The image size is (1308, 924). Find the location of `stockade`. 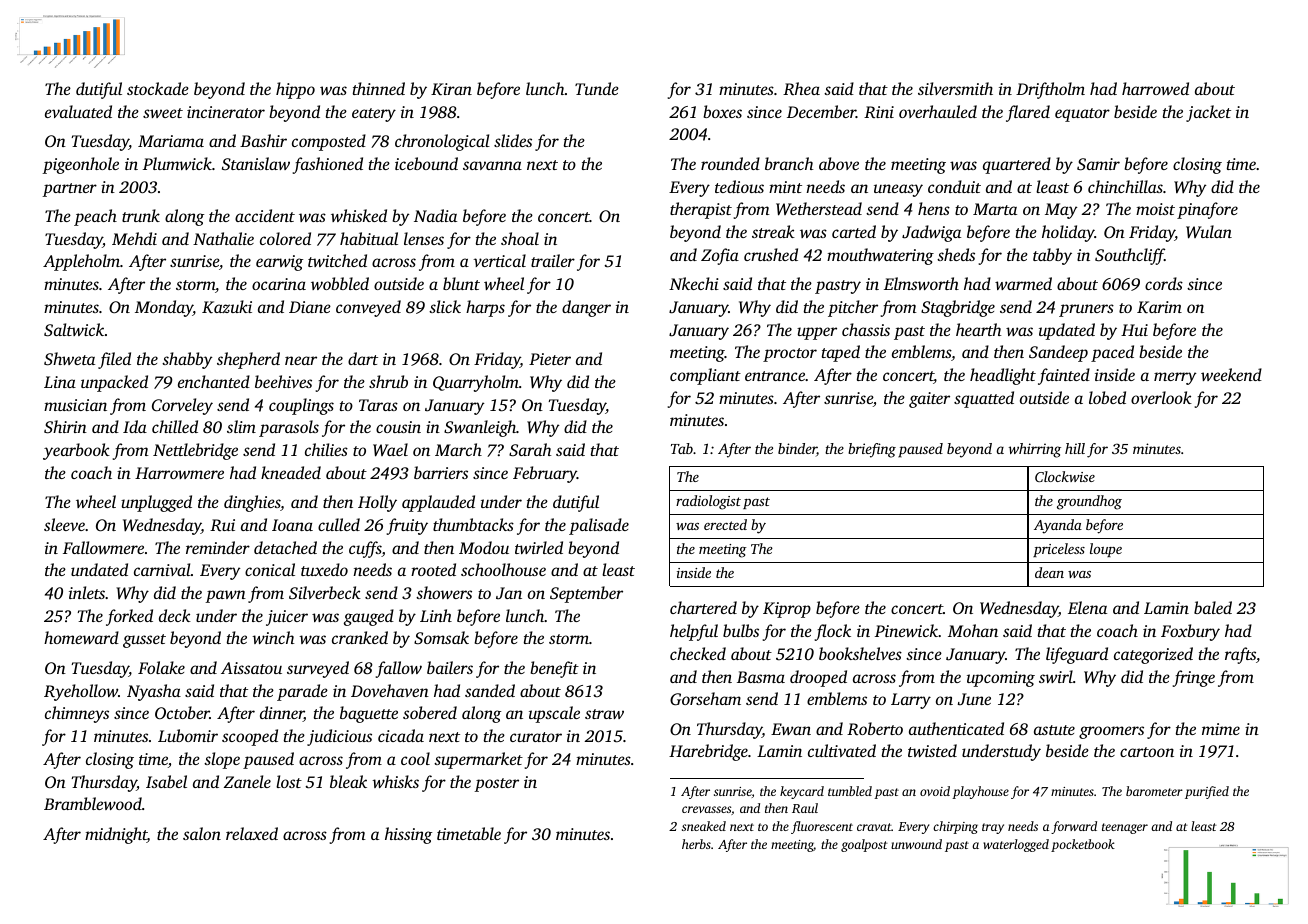

stockade is located at coordinates (158, 88).
